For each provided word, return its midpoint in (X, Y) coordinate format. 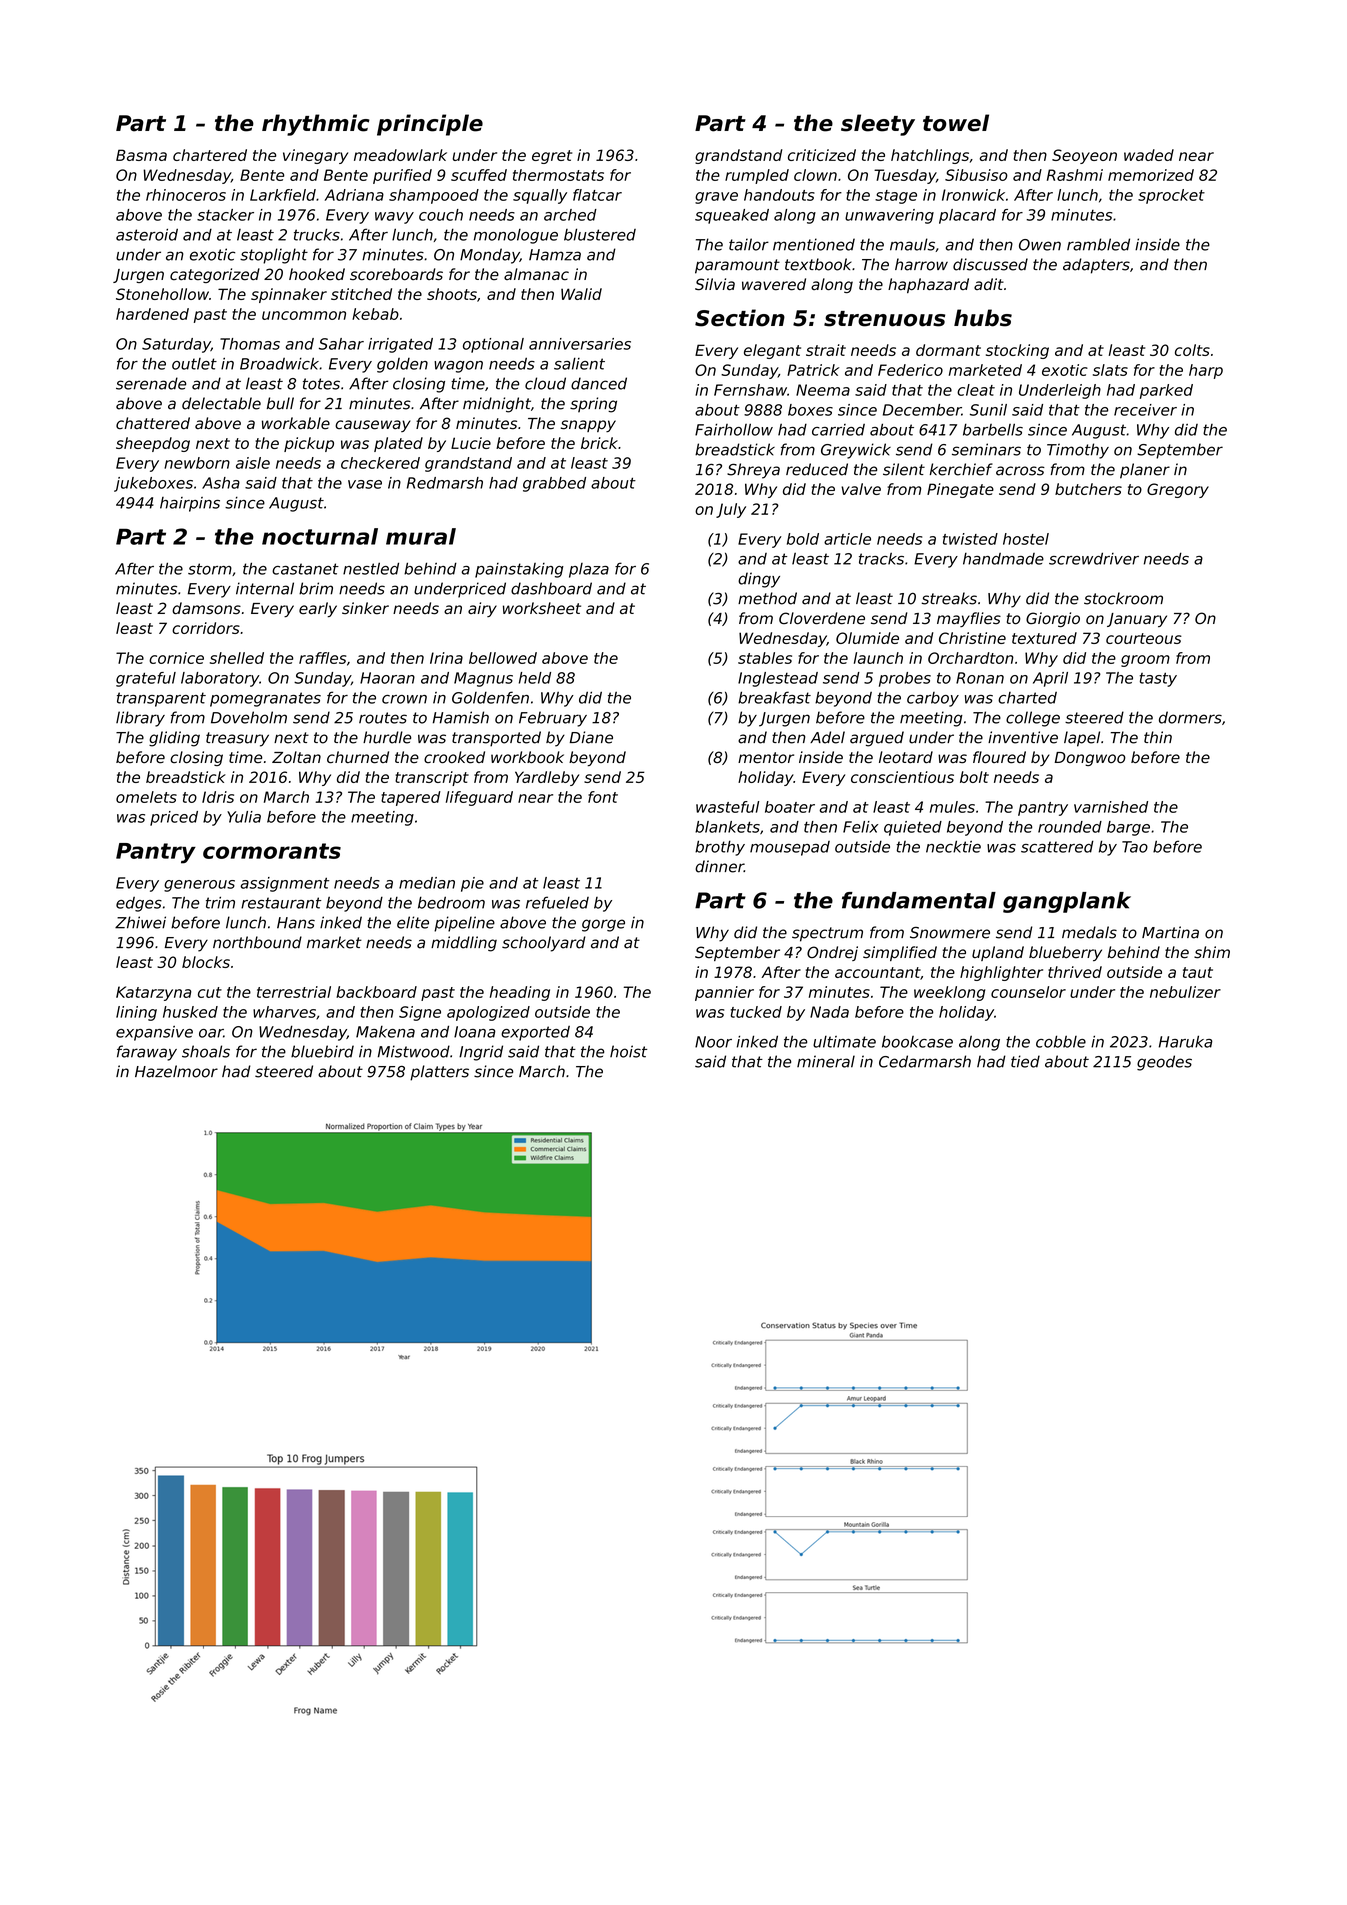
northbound (257, 942)
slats (1110, 370)
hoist (628, 1051)
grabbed (554, 484)
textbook (818, 264)
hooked (317, 274)
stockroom (1123, 598)
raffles (323, 658)
